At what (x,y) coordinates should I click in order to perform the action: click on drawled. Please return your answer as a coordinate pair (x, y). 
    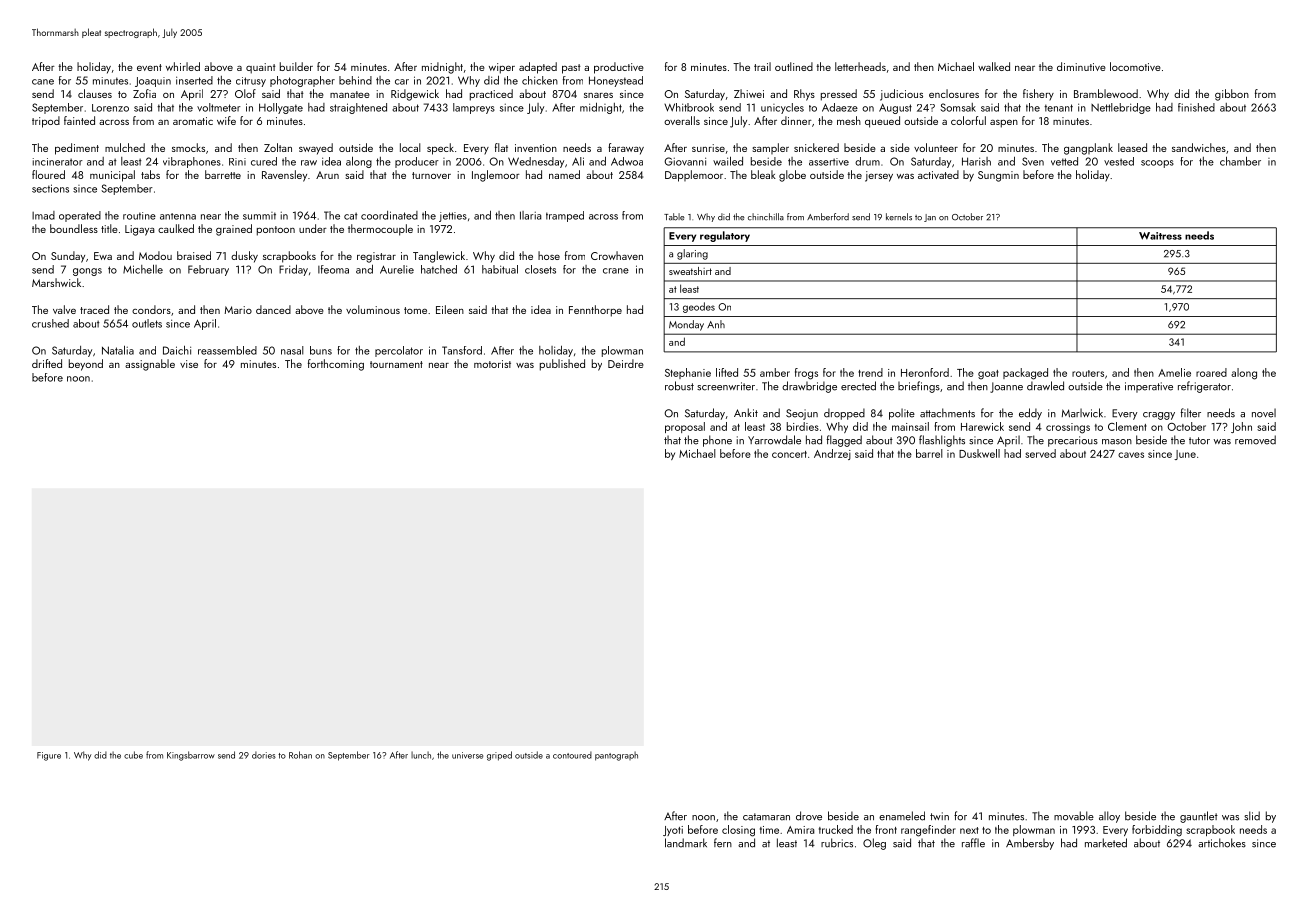
    Looking at the image, I should click on (1045, 386).
